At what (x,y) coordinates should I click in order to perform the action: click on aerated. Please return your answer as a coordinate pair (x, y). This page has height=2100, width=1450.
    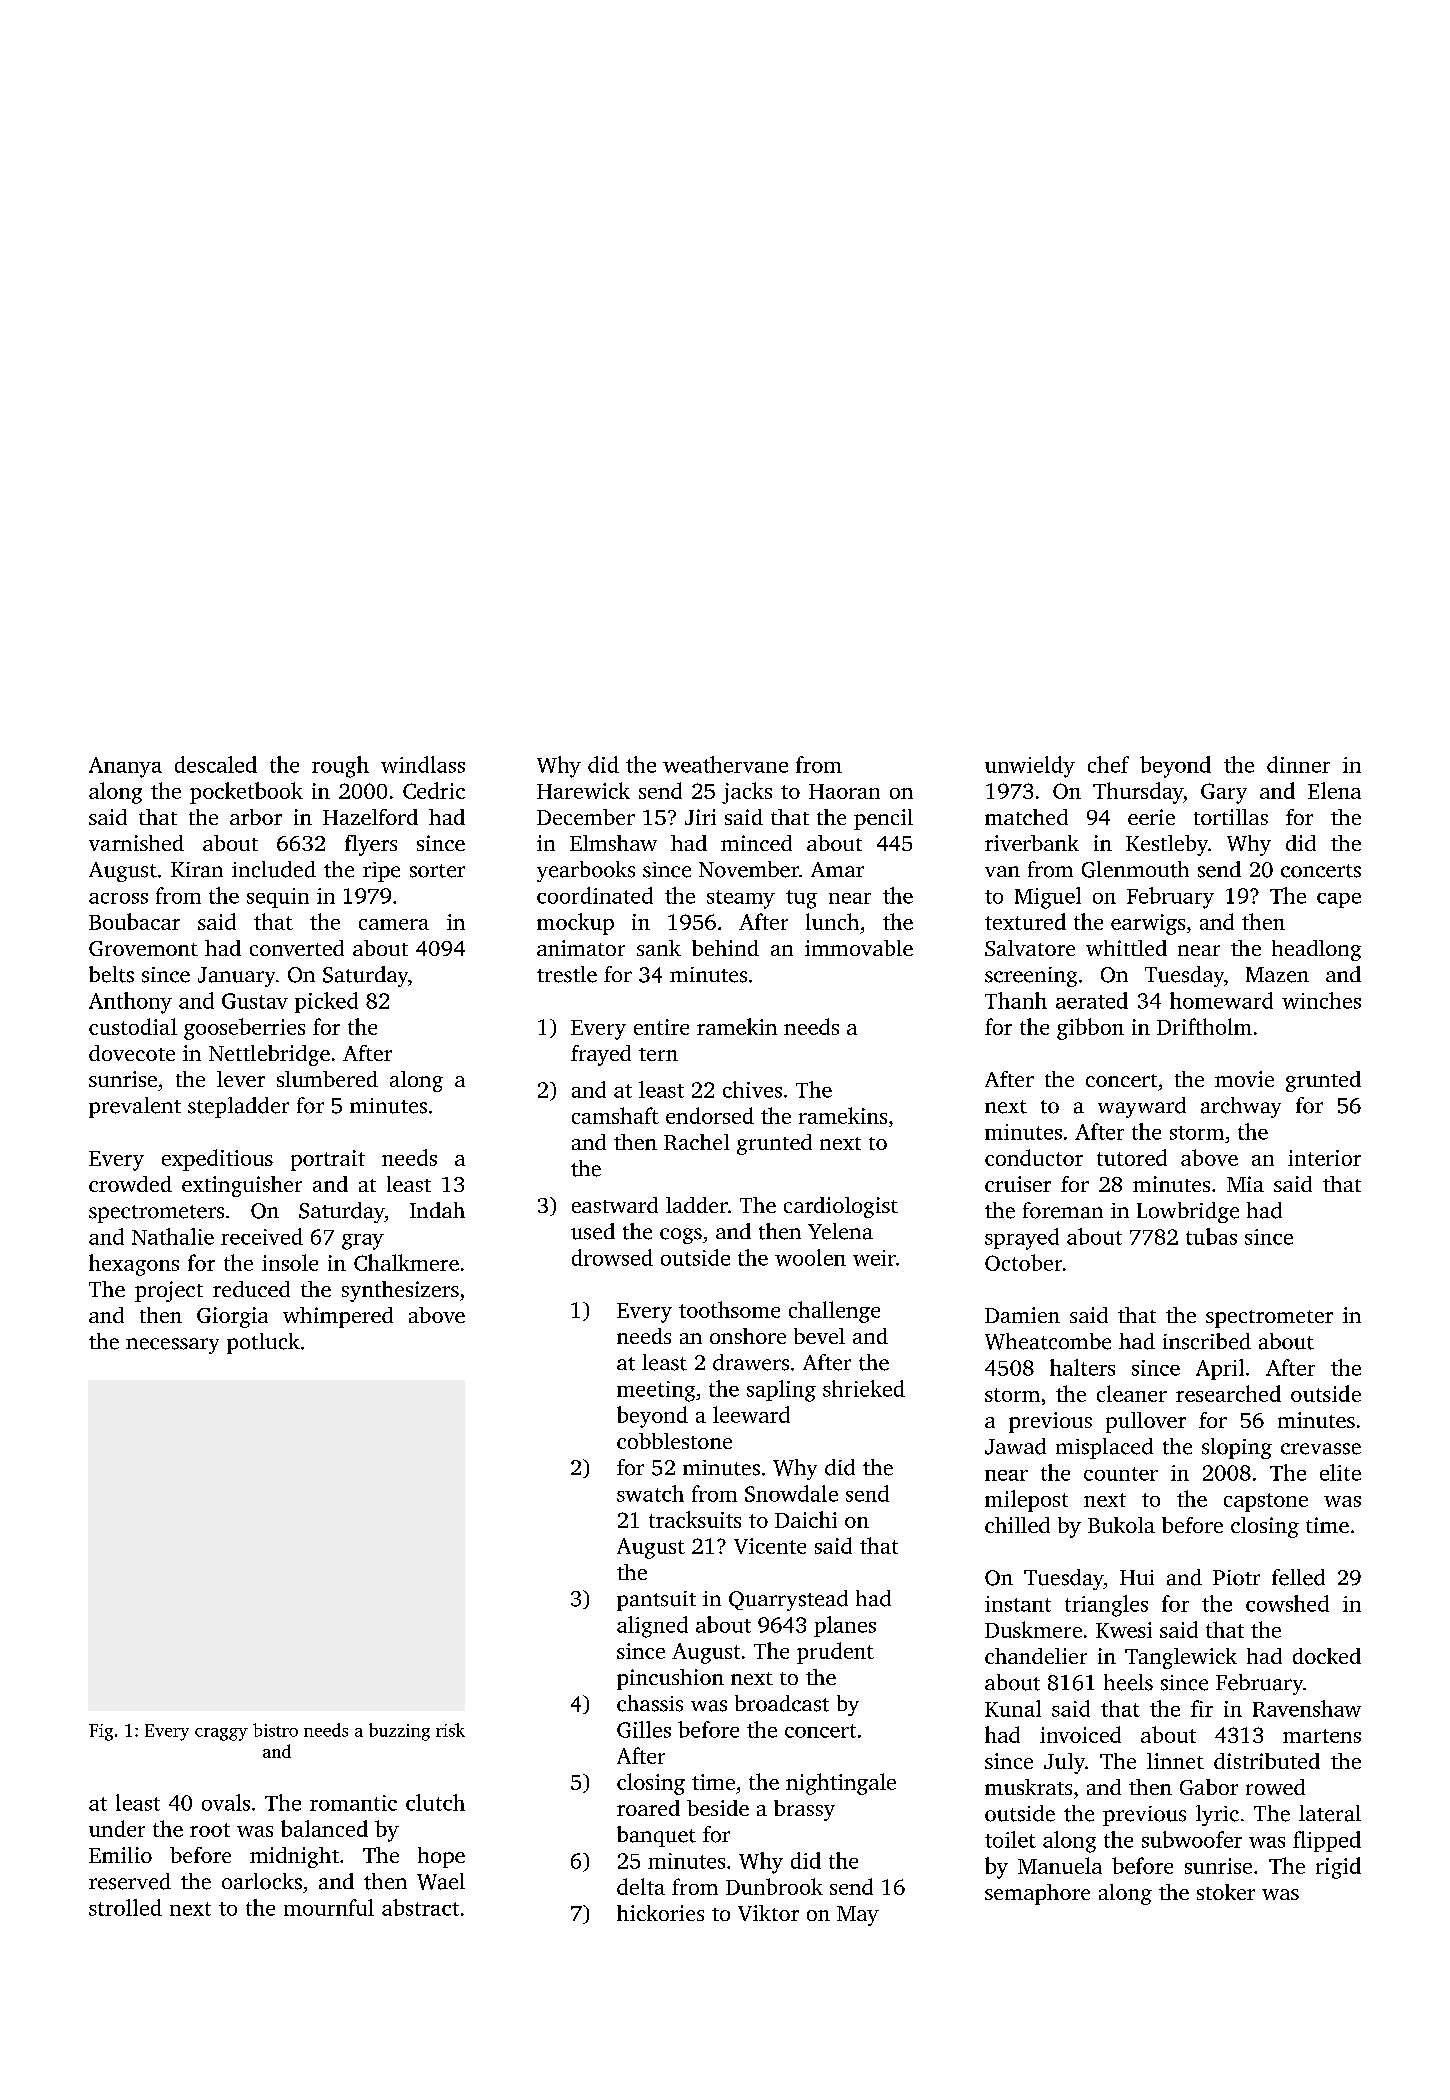
    Looking at the image, I should click on (1092, 1000).
